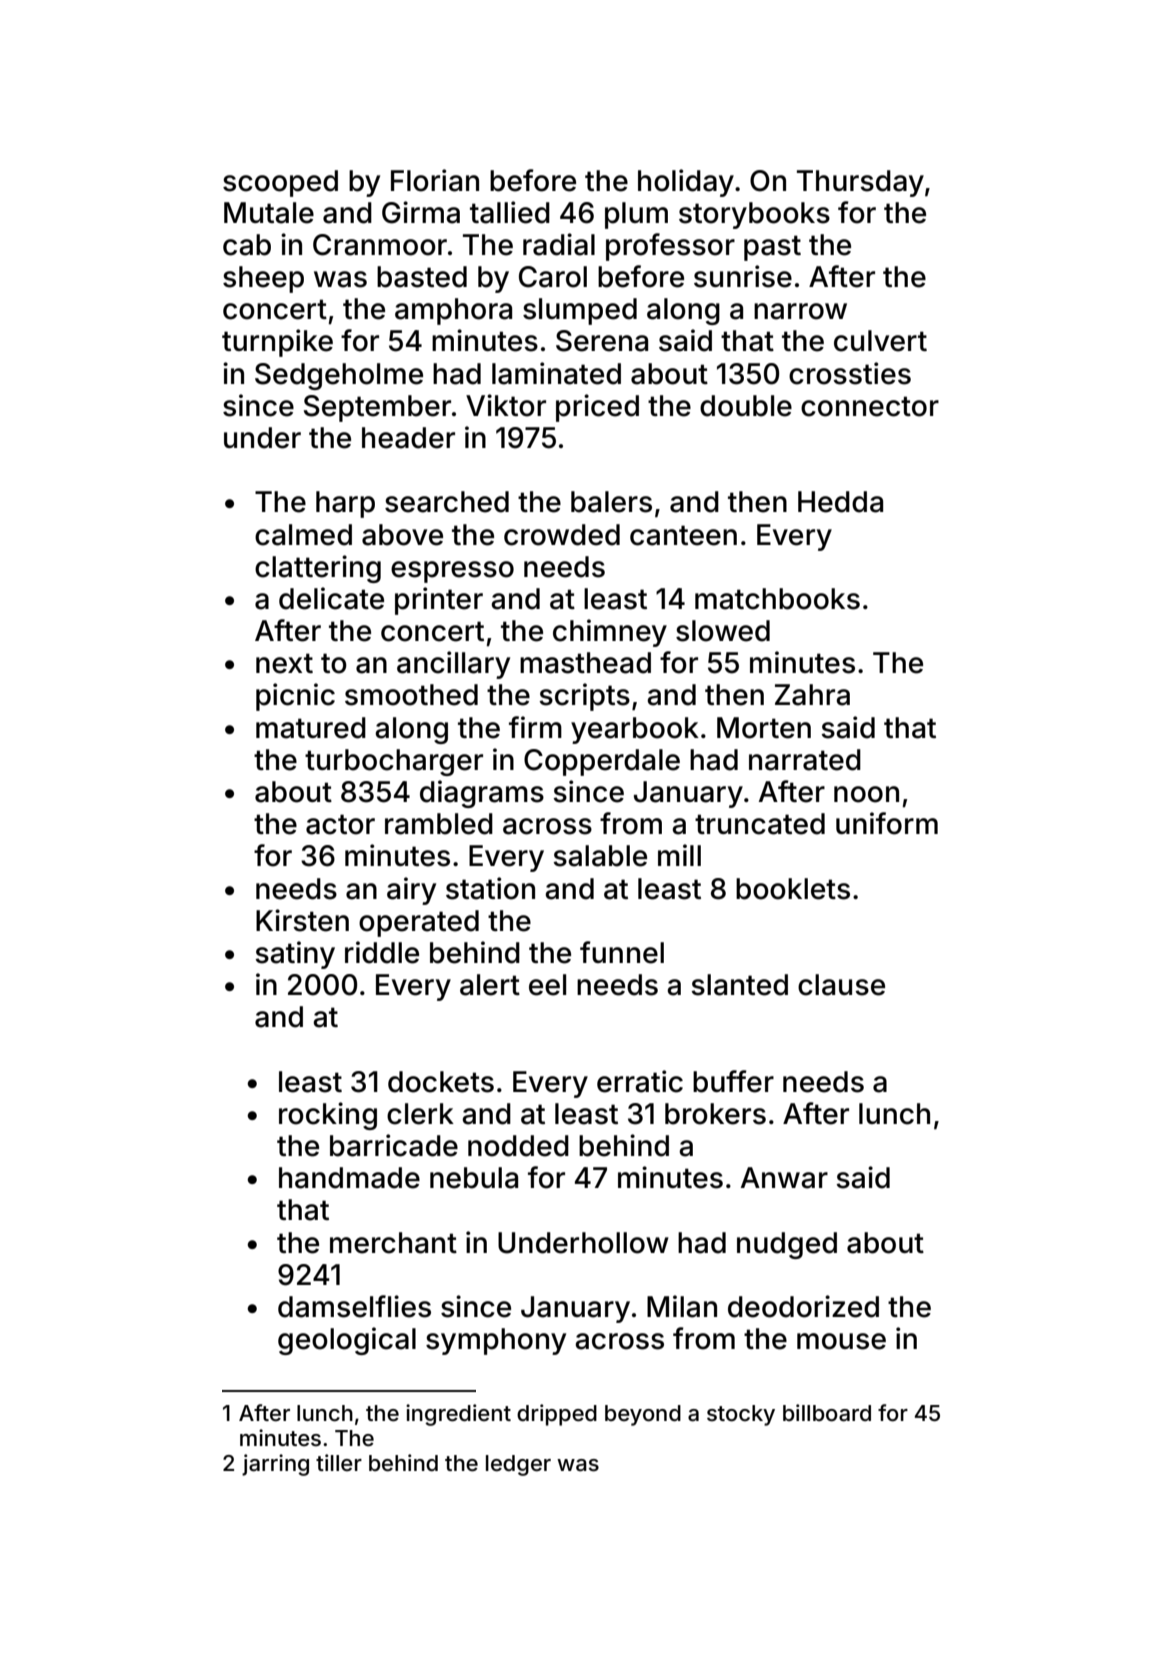 This image has height=1654, width=1165. I want to click on turbocharger, so click(394, 762).
